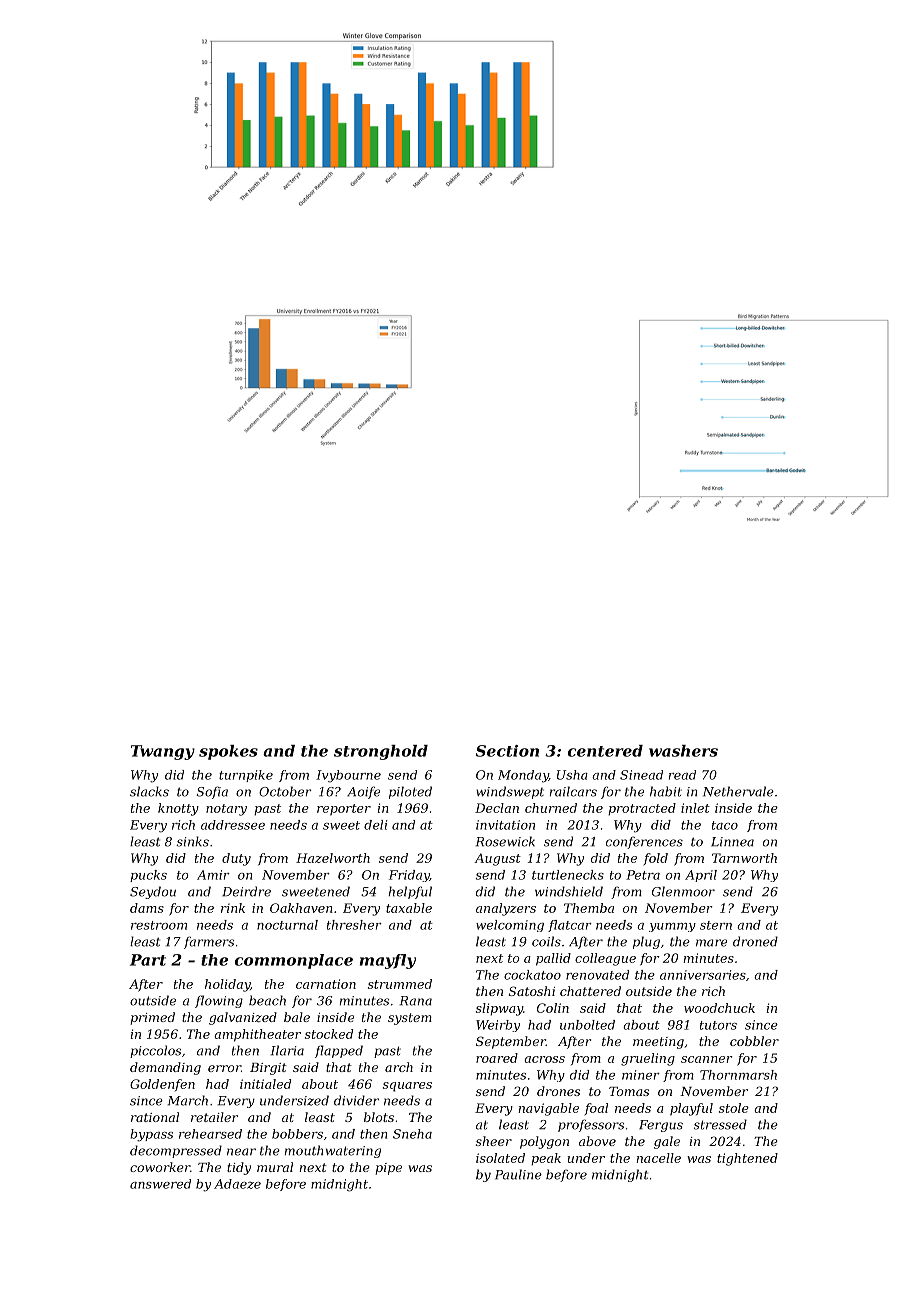  What do you see at coordinates (683, 751) in the document?
I see `washers` at bounding box center [683, 751].
